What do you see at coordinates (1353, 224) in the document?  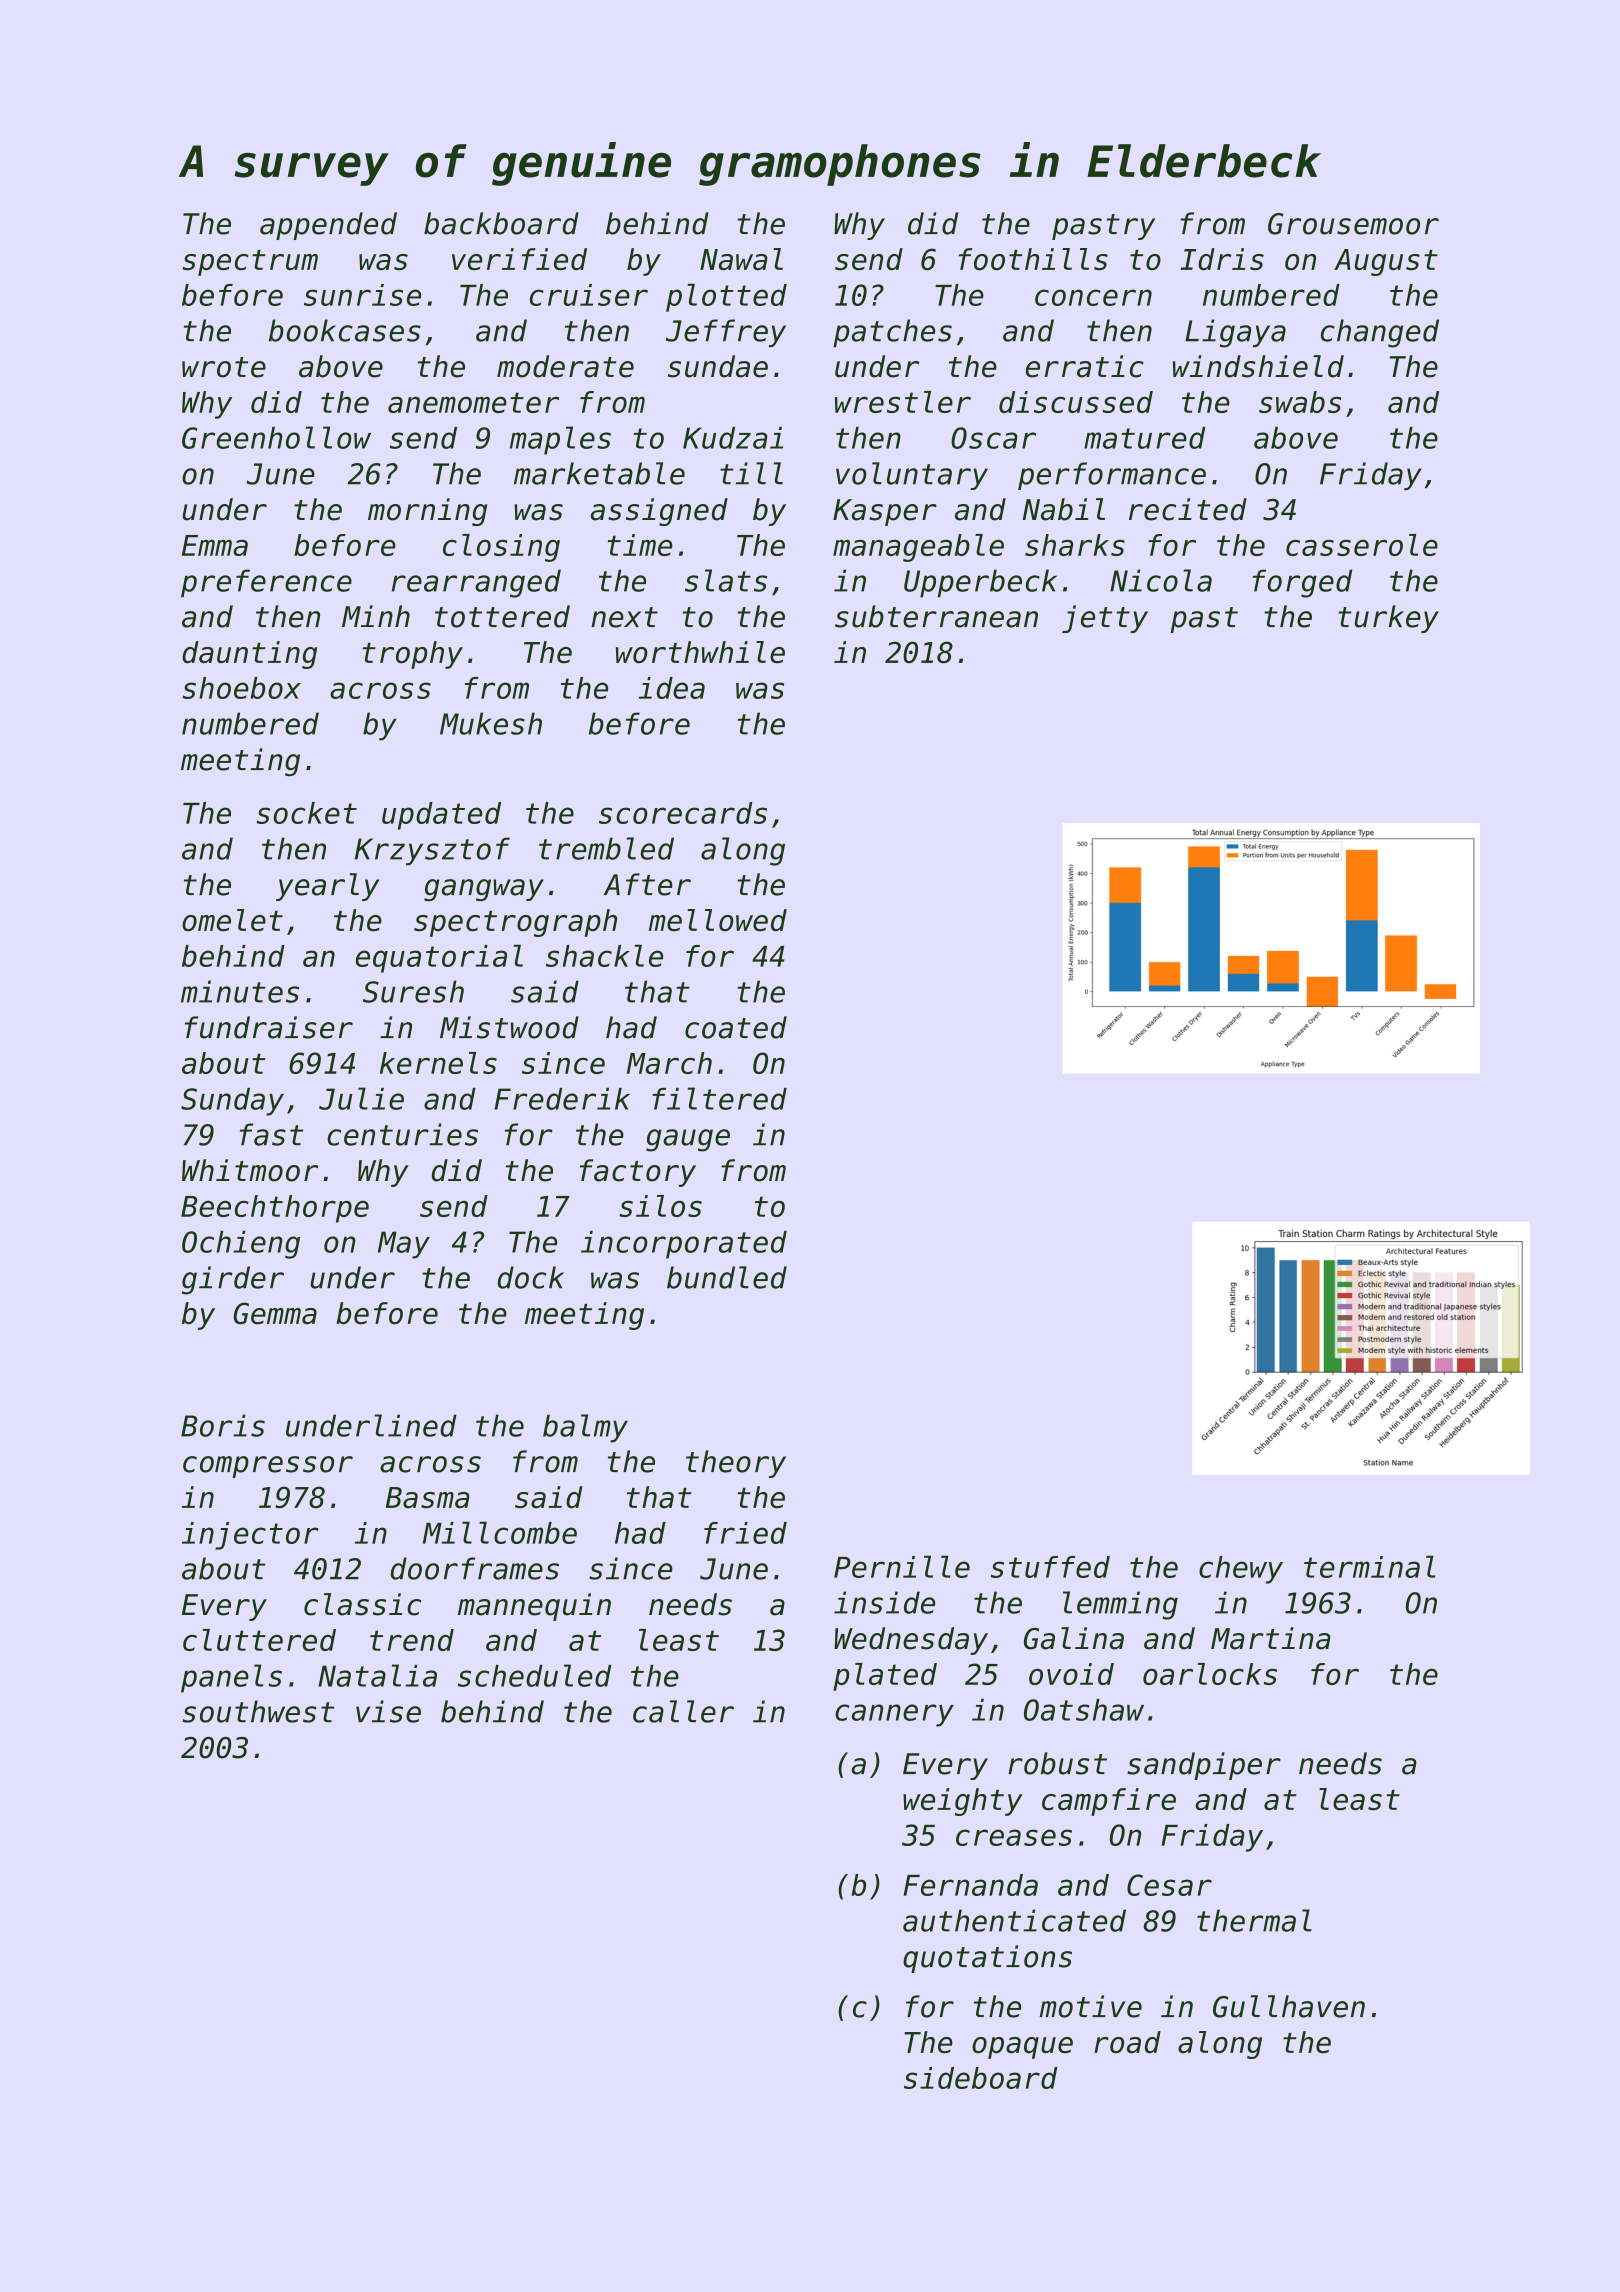 I see `Grousemoor` at bounding box center [1353, 224].
